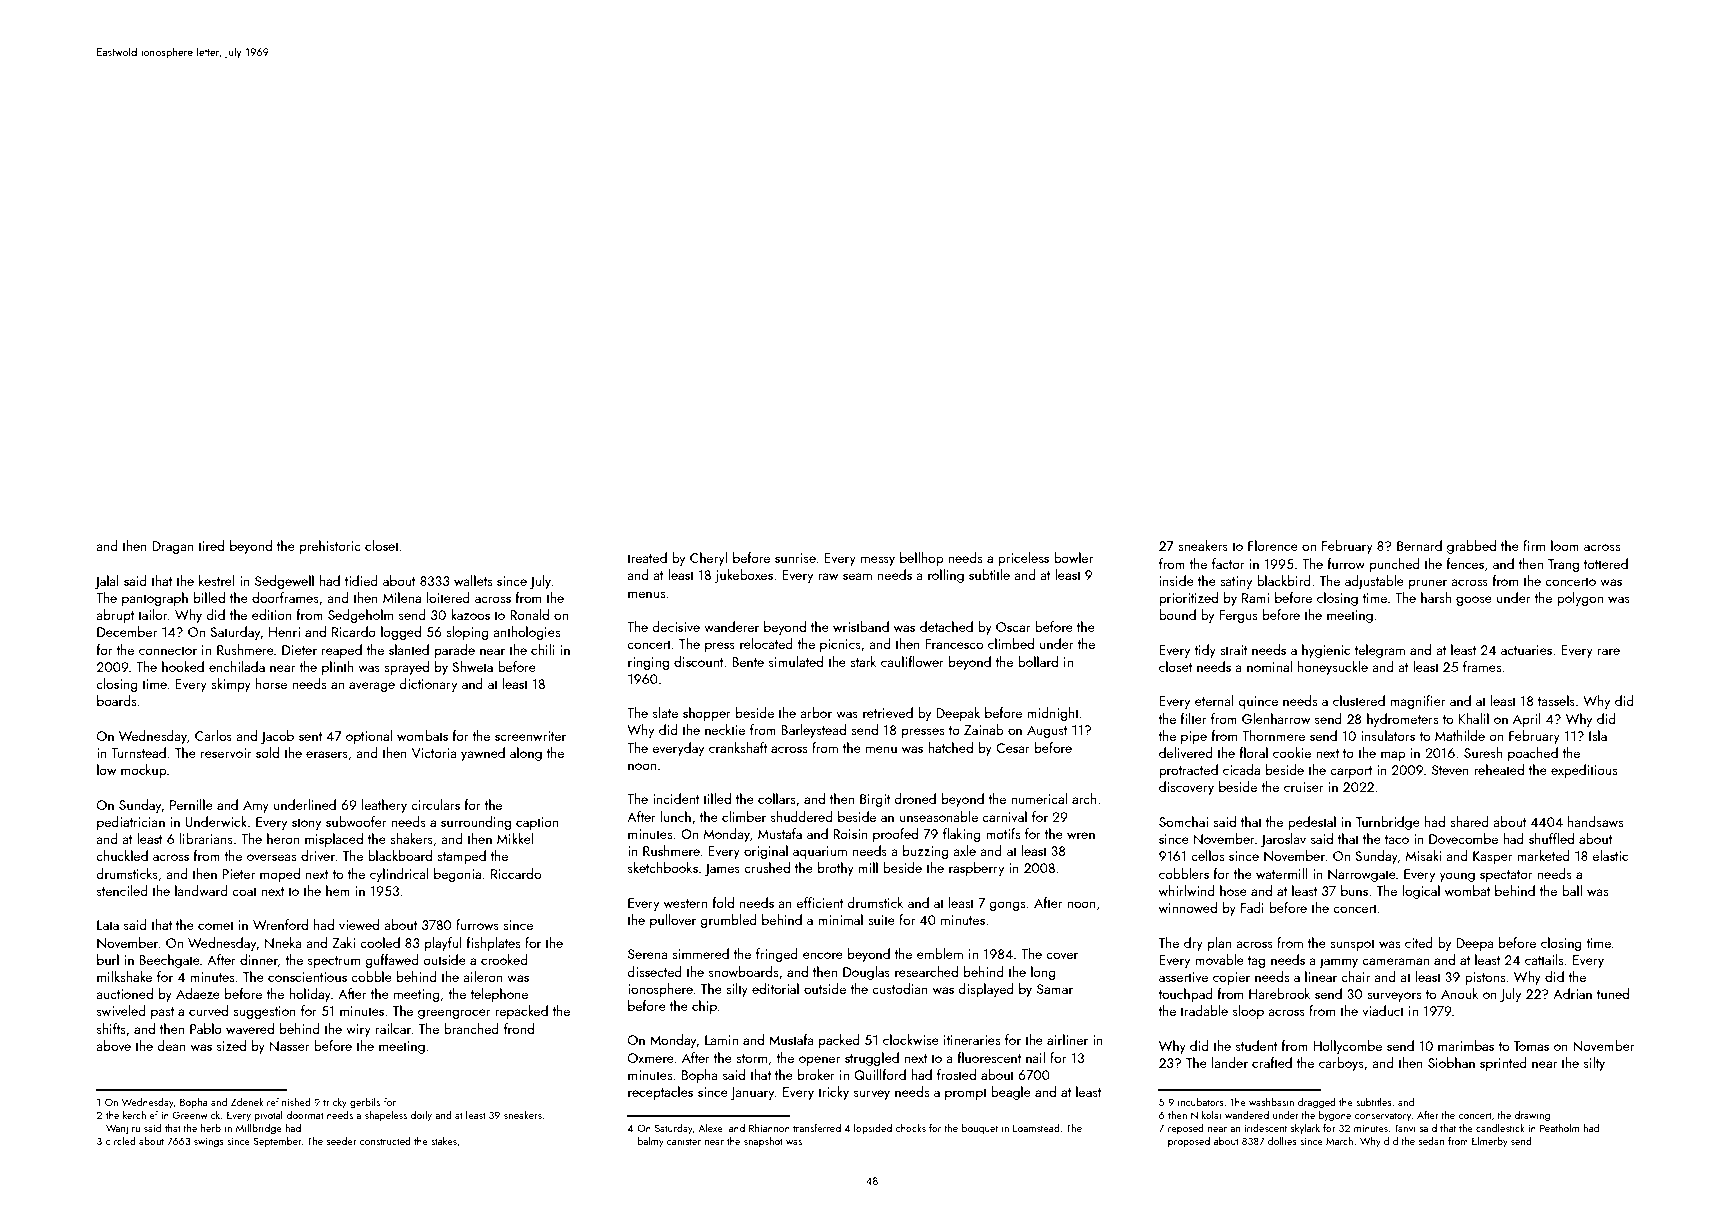  Describe the element at coordinates (1503, 1064) in the page. I see `sprinted` at that location.
